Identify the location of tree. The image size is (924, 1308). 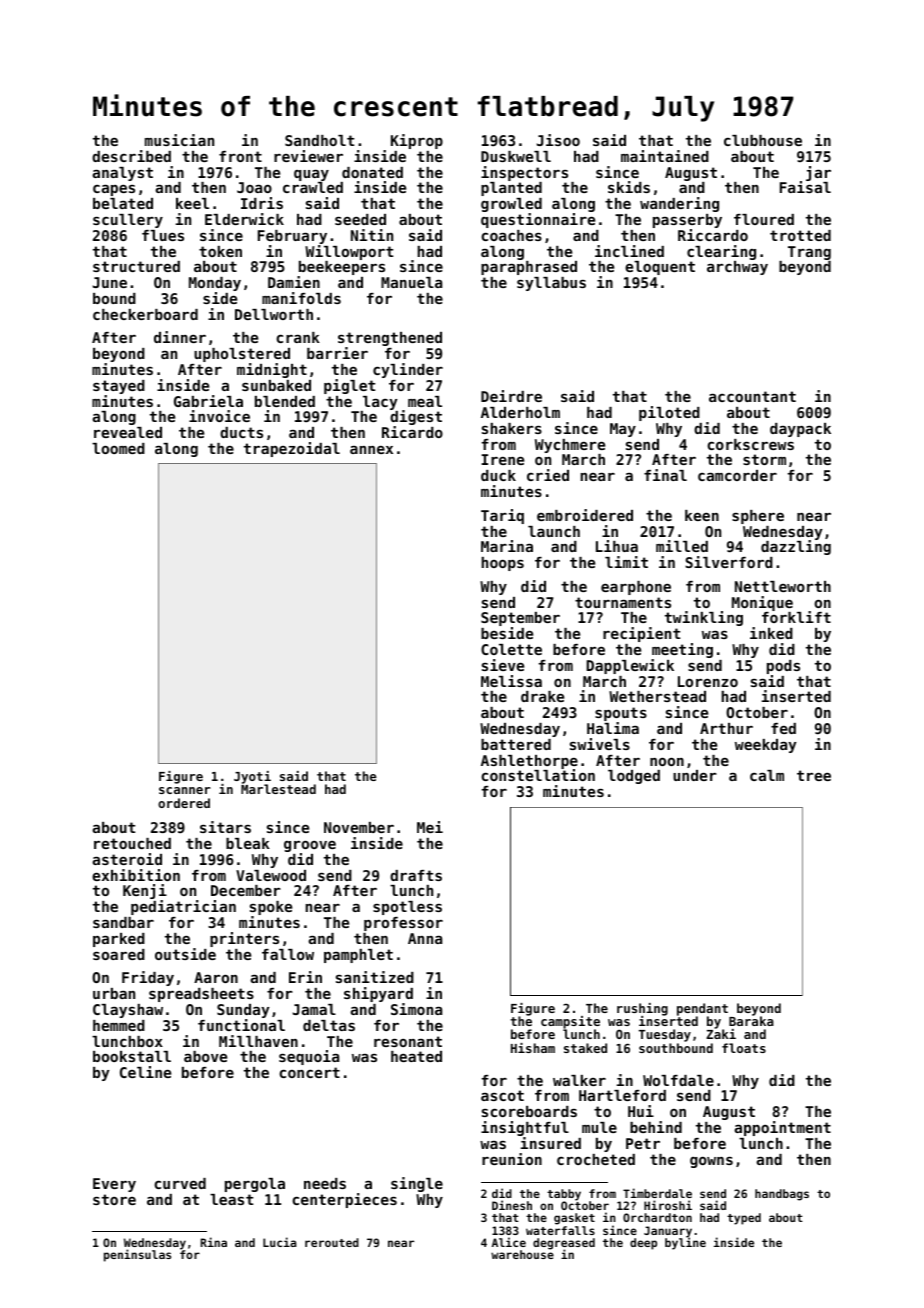
(814, 775).
